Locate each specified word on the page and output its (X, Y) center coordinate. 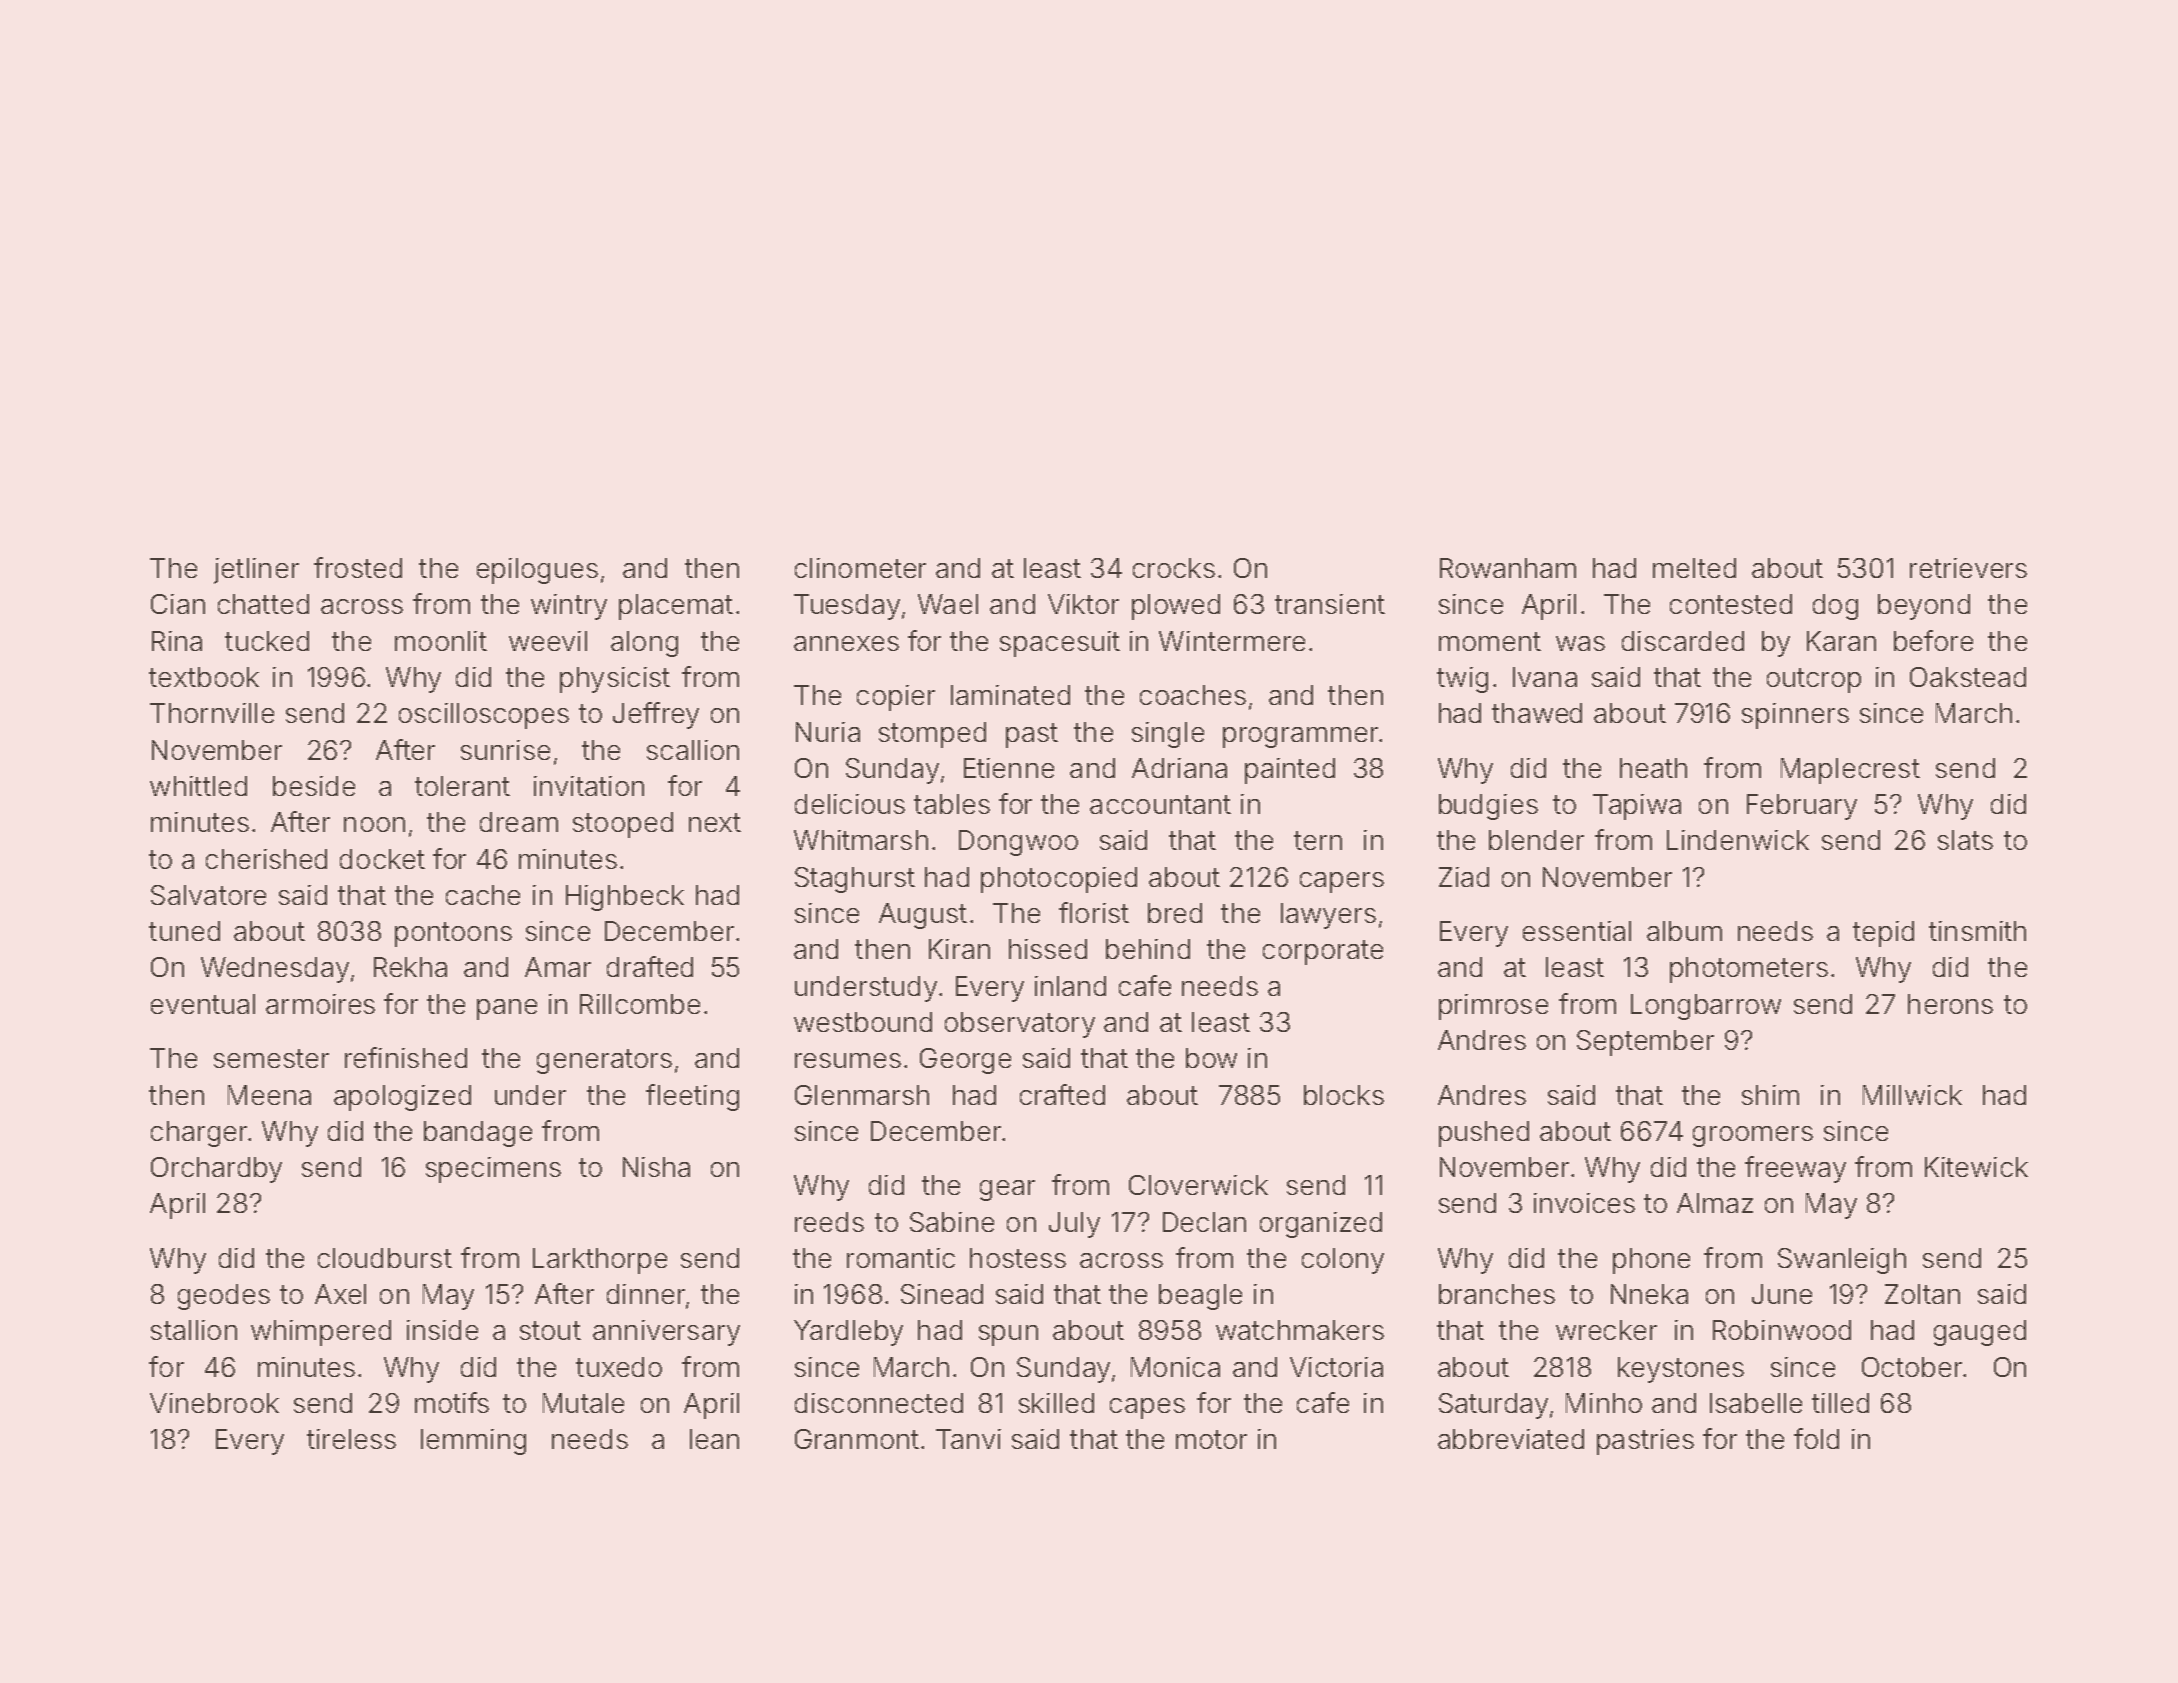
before (1933, 640)
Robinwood (1782, 1330)
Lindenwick (1738, 840)
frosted (358, 567)
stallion (194, 1330)
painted (1290, 771)
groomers (1753, 1136)
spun (1008, 1335)
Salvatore (208, 895)
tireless (351, 1439)
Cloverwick (1198, 1185)
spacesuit (1060, 644)
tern (1318, 840)
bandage (478, 1134)
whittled (198, 786)
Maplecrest (1850, 771)
